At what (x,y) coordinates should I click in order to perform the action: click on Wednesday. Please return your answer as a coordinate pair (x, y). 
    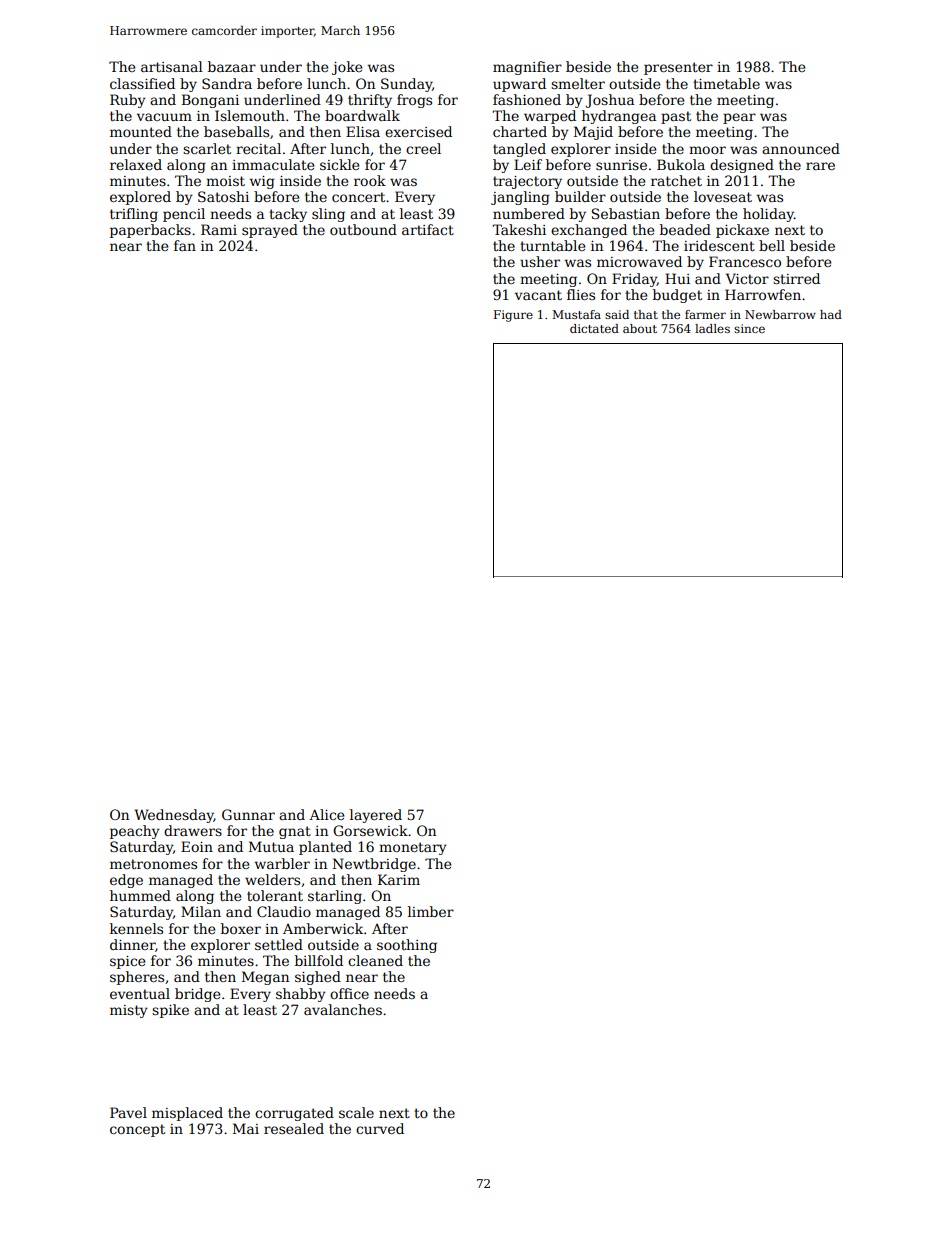
    Looking at the image, I should click on (174, 816).
